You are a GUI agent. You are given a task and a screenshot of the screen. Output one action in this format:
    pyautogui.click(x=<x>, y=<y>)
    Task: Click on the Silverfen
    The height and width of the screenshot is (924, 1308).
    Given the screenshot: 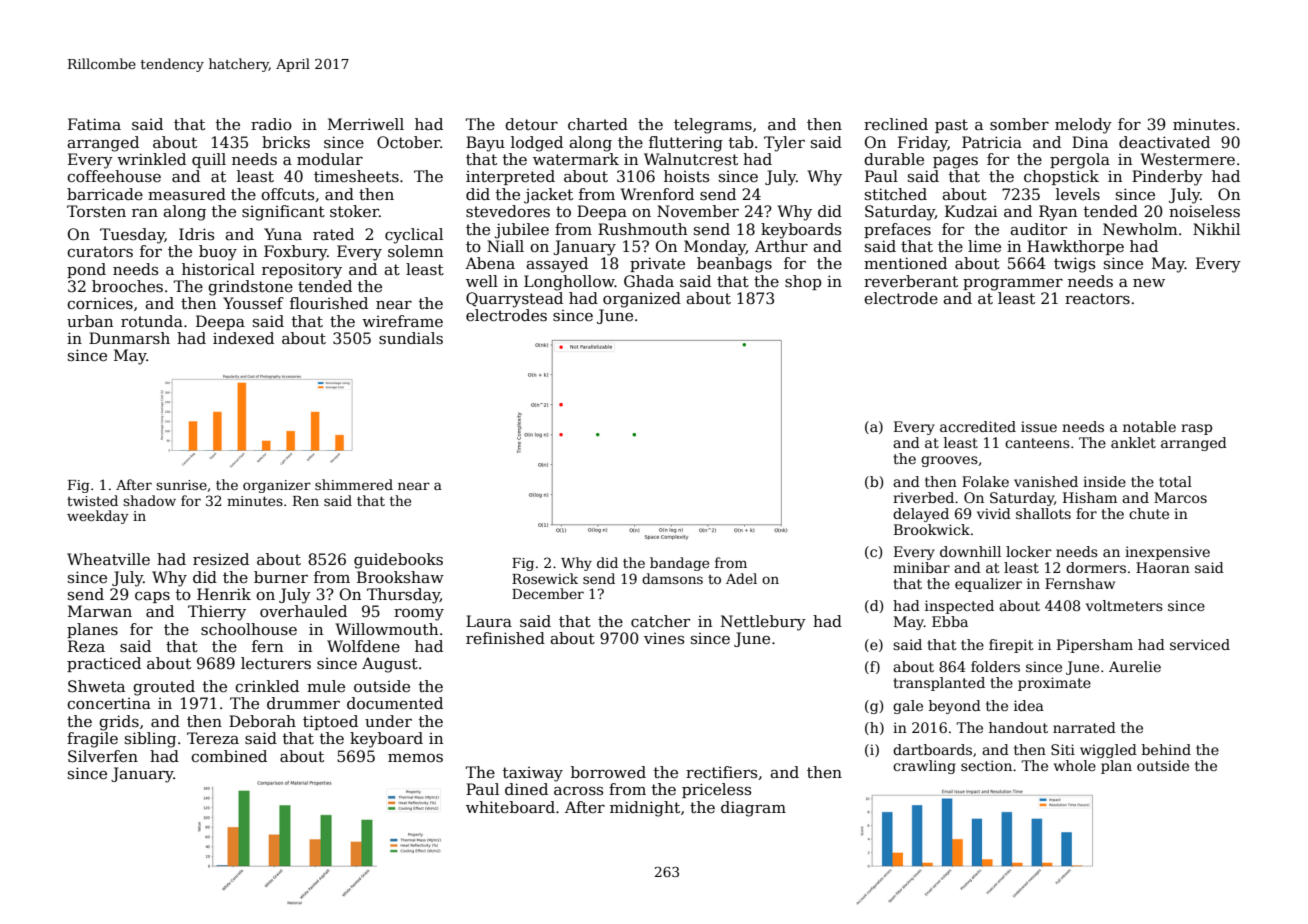 What is the action you would take?
    pyautogui.click(x=103, y=756)
